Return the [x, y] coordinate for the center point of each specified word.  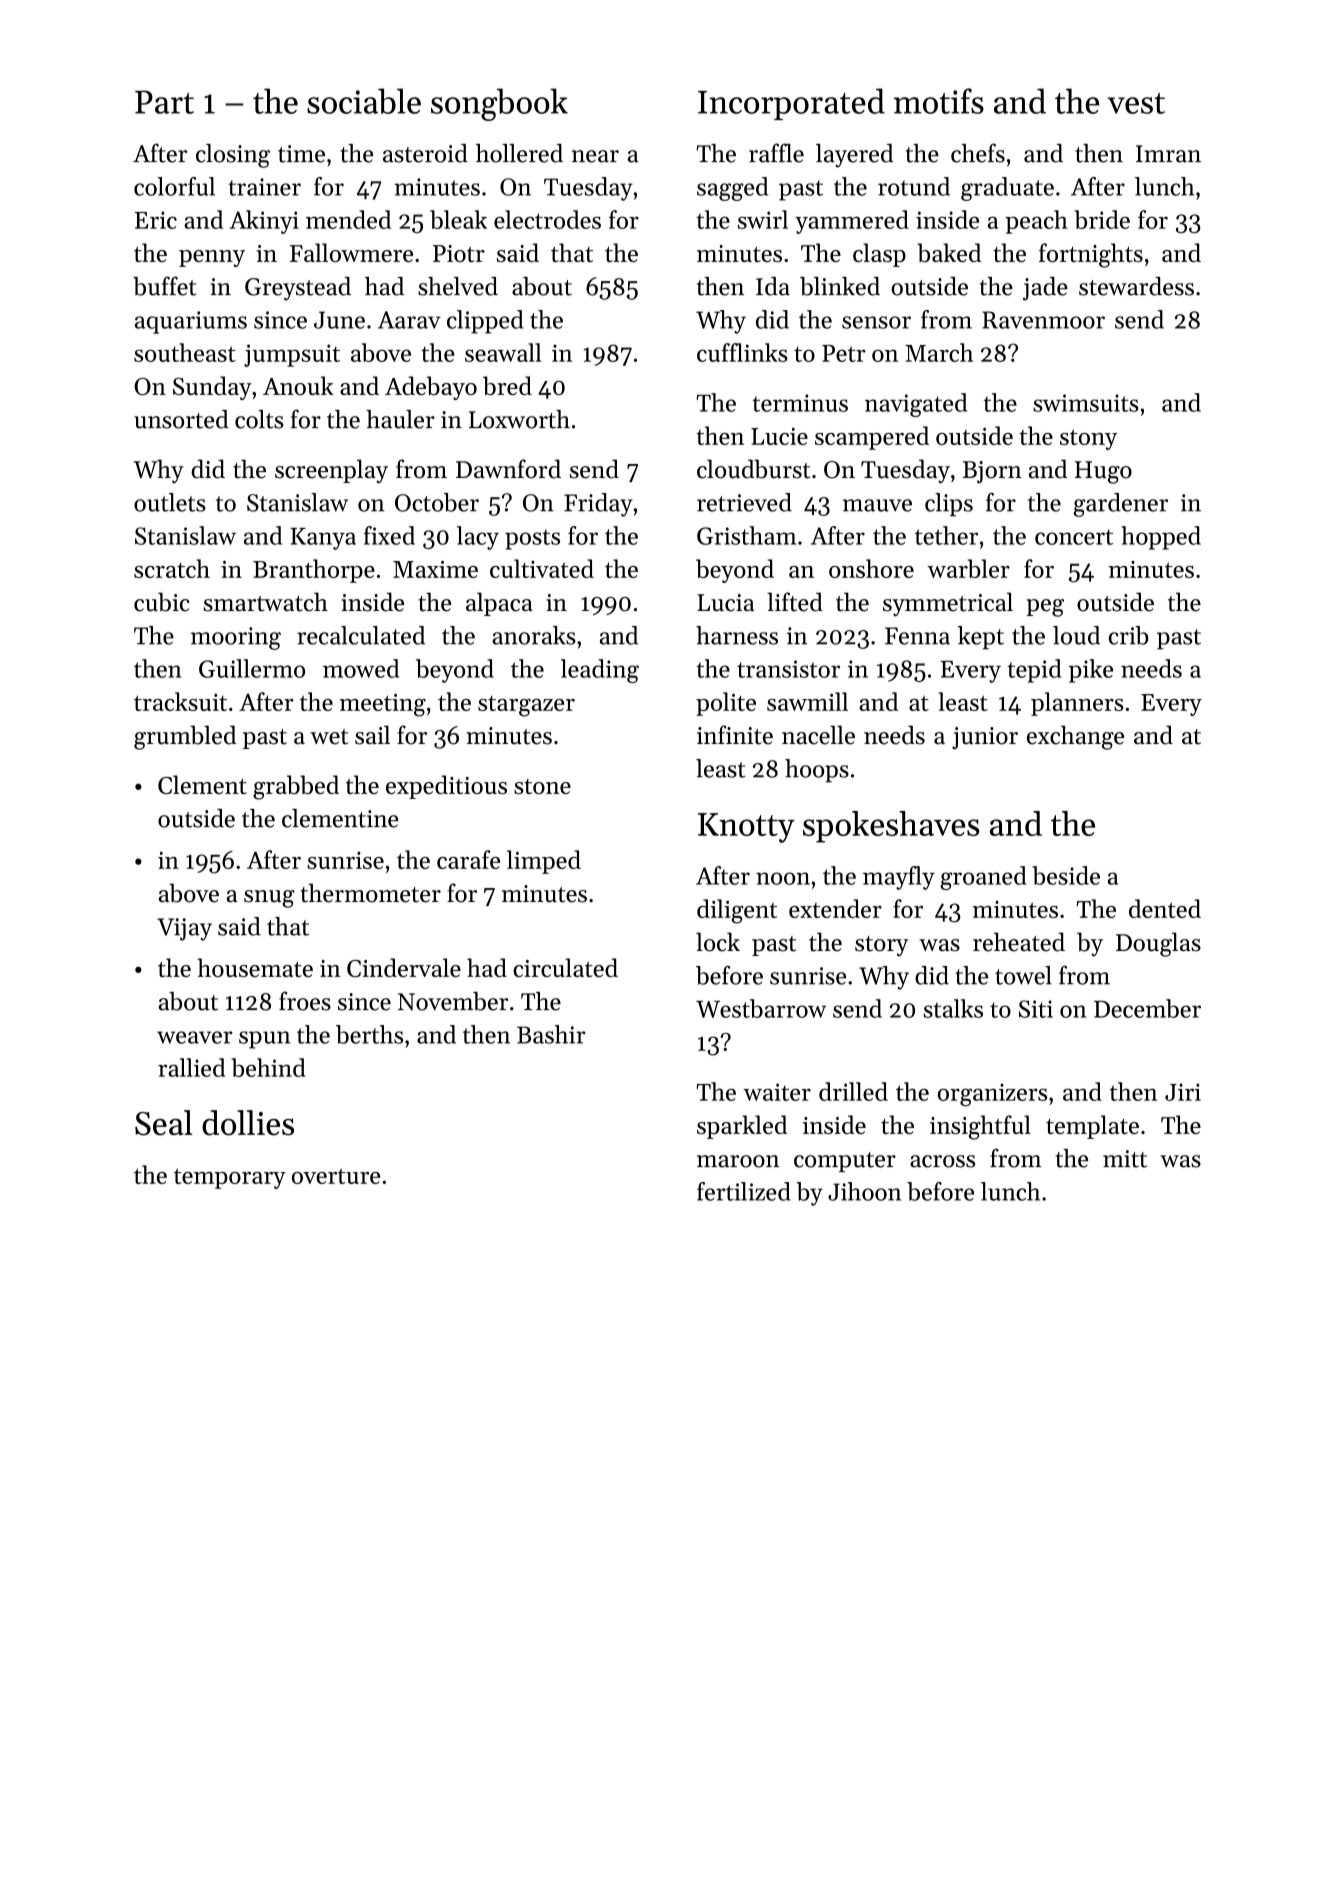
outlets [170, 502]
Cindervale [404, 967]
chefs [978, 153]
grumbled [185, 737]
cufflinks [742, 352]
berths [369, 1034]
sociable [364, 101]
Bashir [551, 1034]
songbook [499, 104]
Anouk [298, 385]
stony [1088, 439]
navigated [916, 405]
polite [726, 704]
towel [1023, 975]
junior [985, 738]
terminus [800, 403]
